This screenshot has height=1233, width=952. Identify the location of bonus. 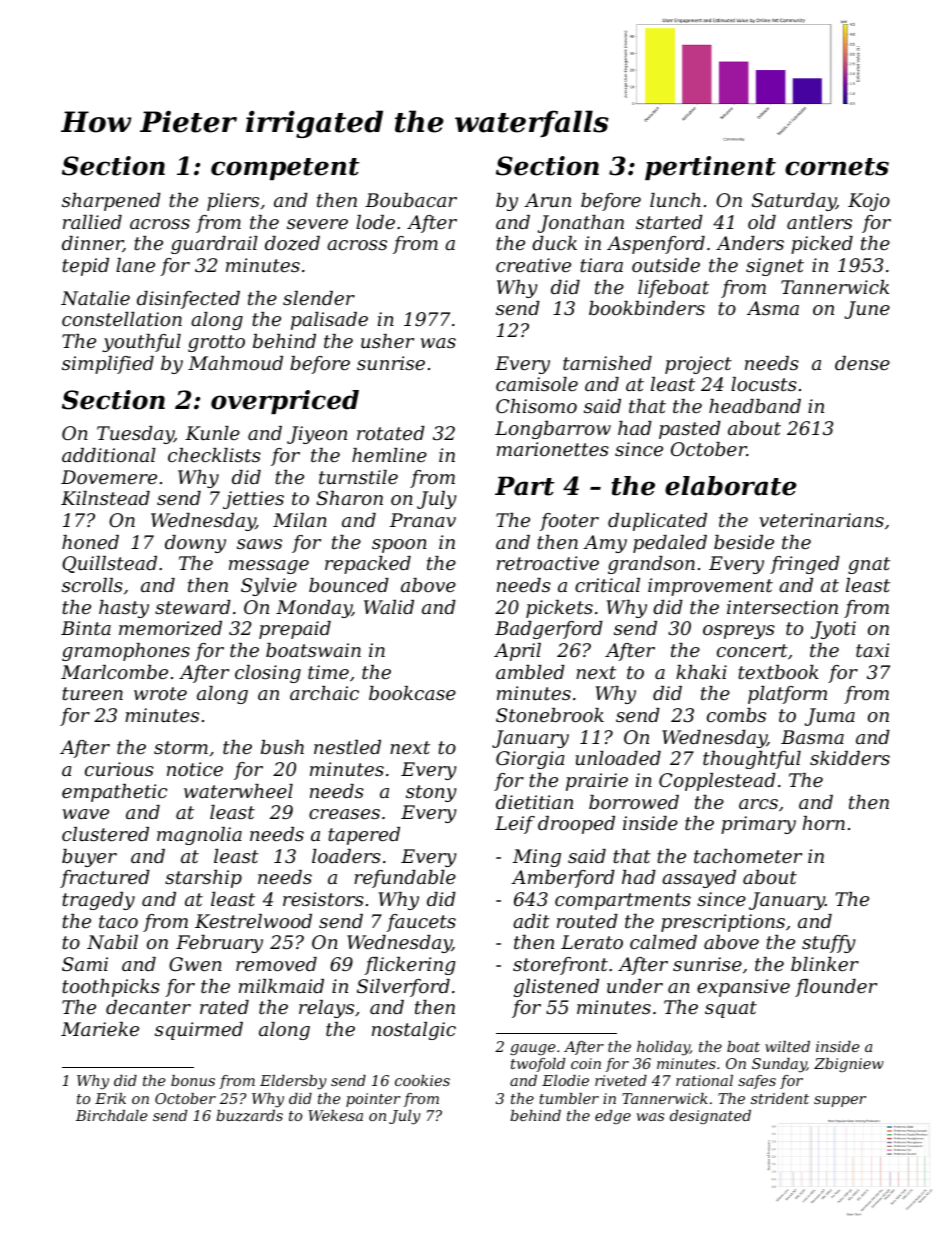
(193, 1080).
